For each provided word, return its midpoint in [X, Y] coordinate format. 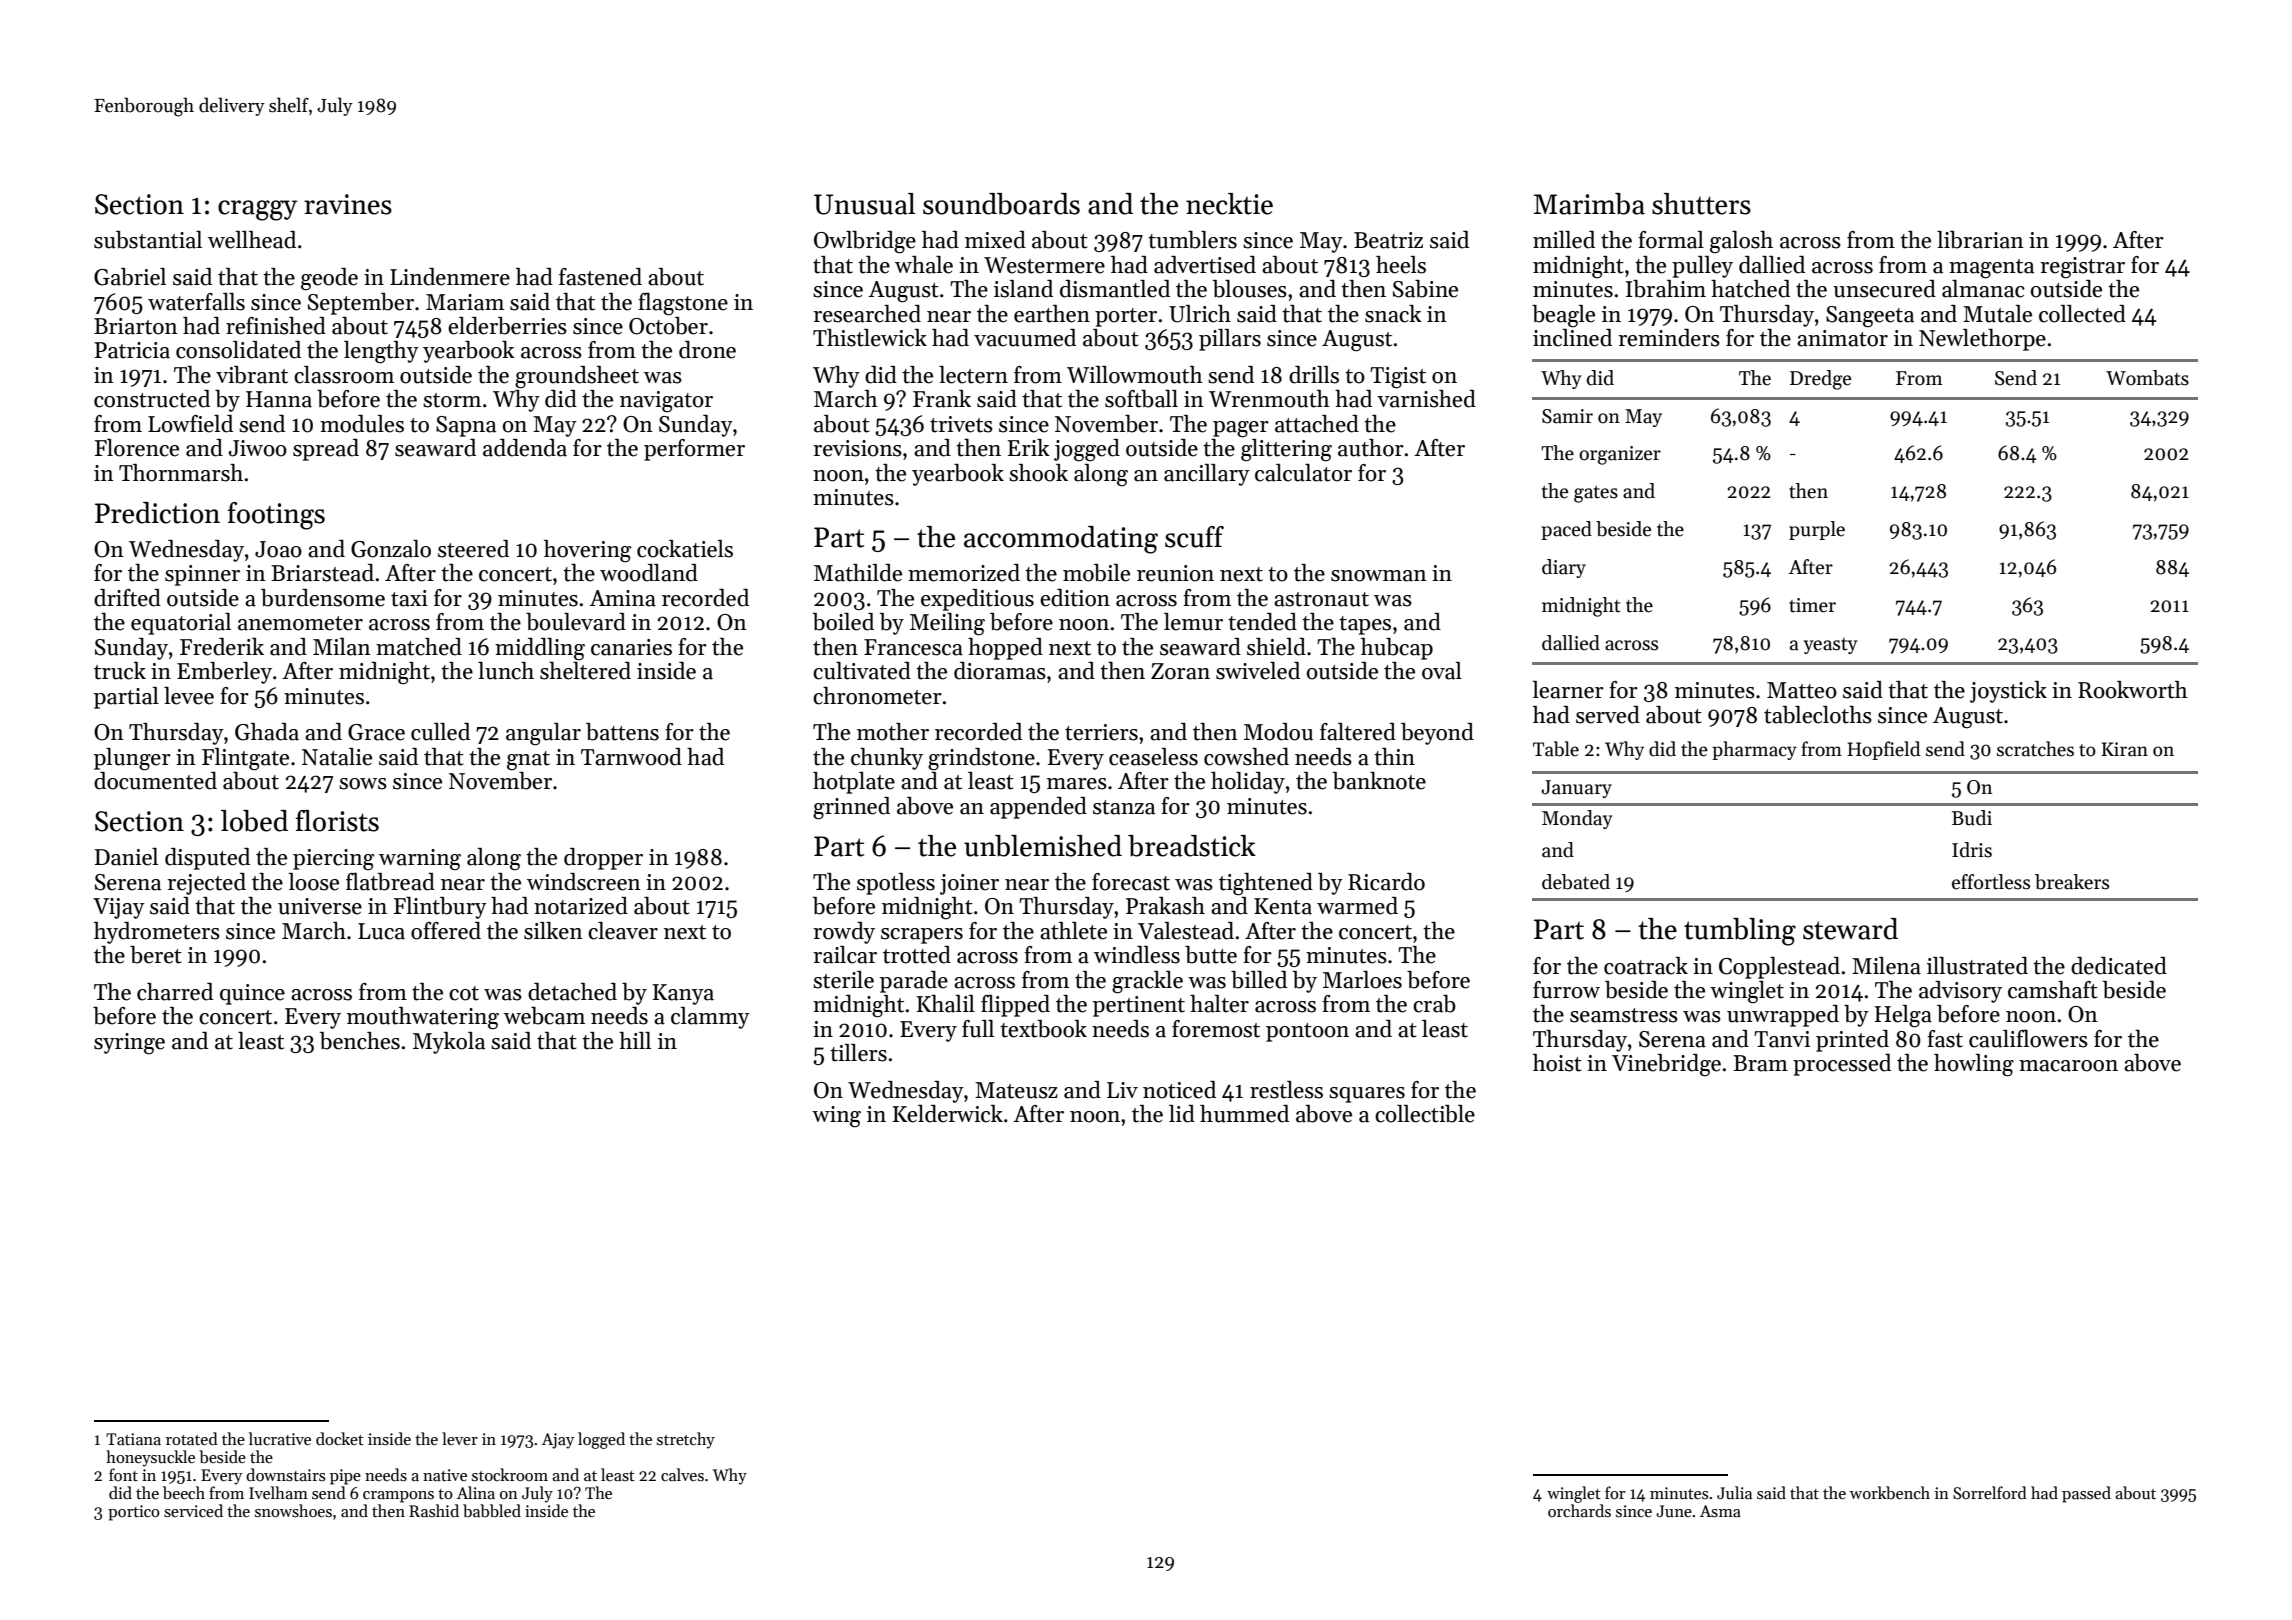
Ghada [267, 732]
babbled [492, 1511]
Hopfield [1883, 750]
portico [134, 1513]
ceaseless [1153, 757]
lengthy [381, 352]
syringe [129, 1044]
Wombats [2147, 378]
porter [1126, 317]
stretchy [686, 1440]
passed [2086, 1494]
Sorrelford [1990, 1493]
